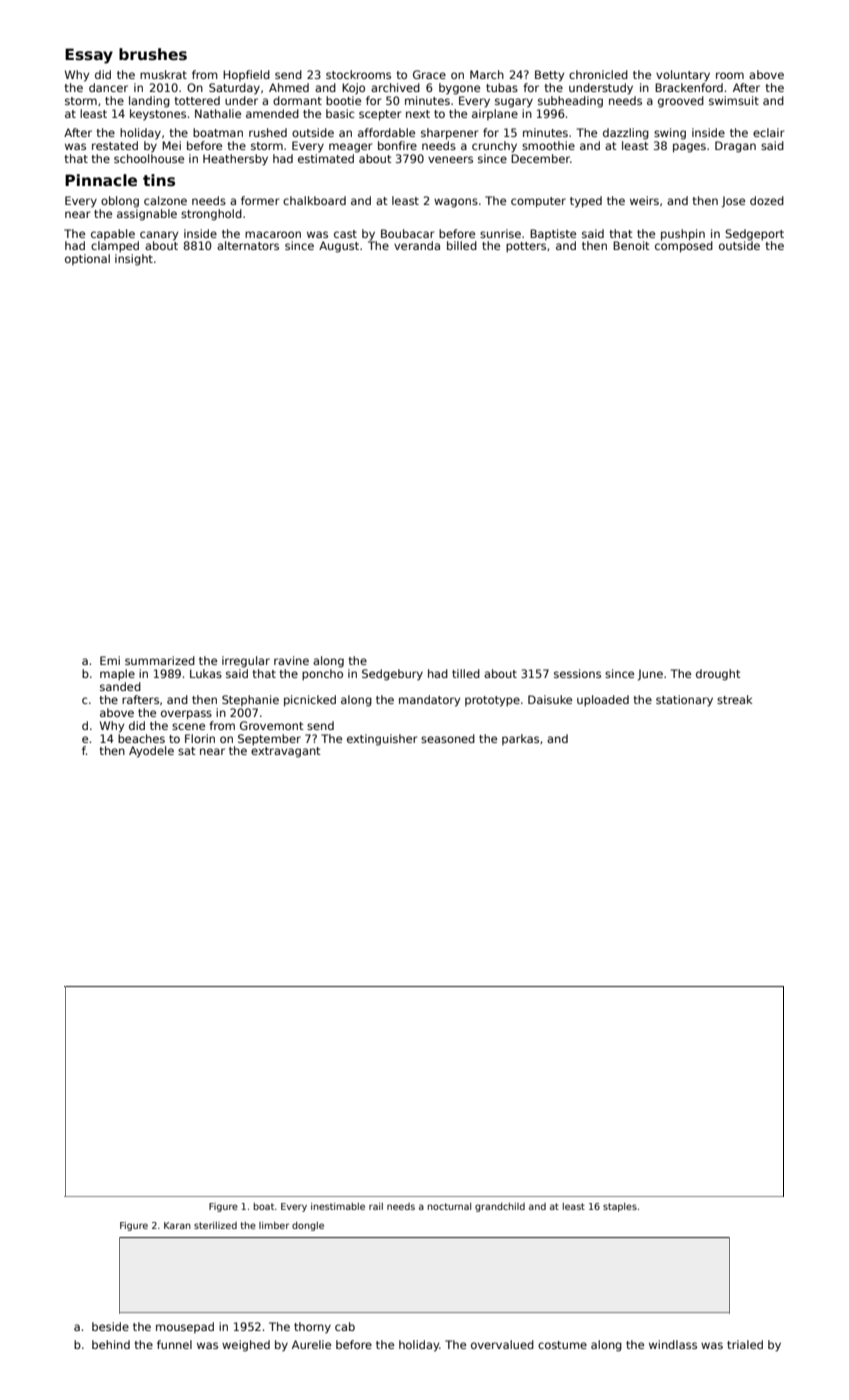 This page has height=1400, width=849. I want to click on overvalued, so click(502, 1344).
